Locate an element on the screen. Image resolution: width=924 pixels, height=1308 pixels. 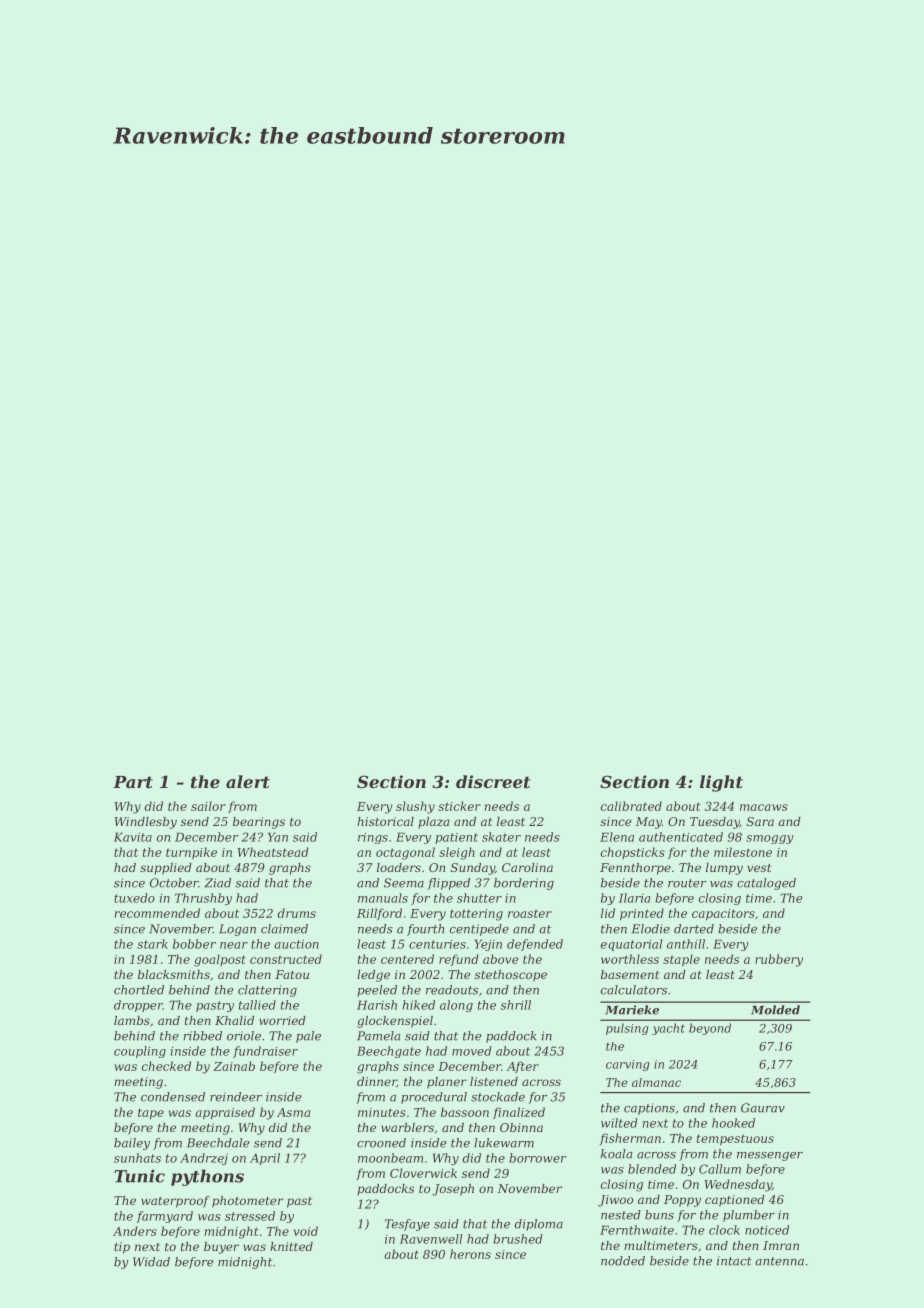
light is located at coordinates (721, 783).
